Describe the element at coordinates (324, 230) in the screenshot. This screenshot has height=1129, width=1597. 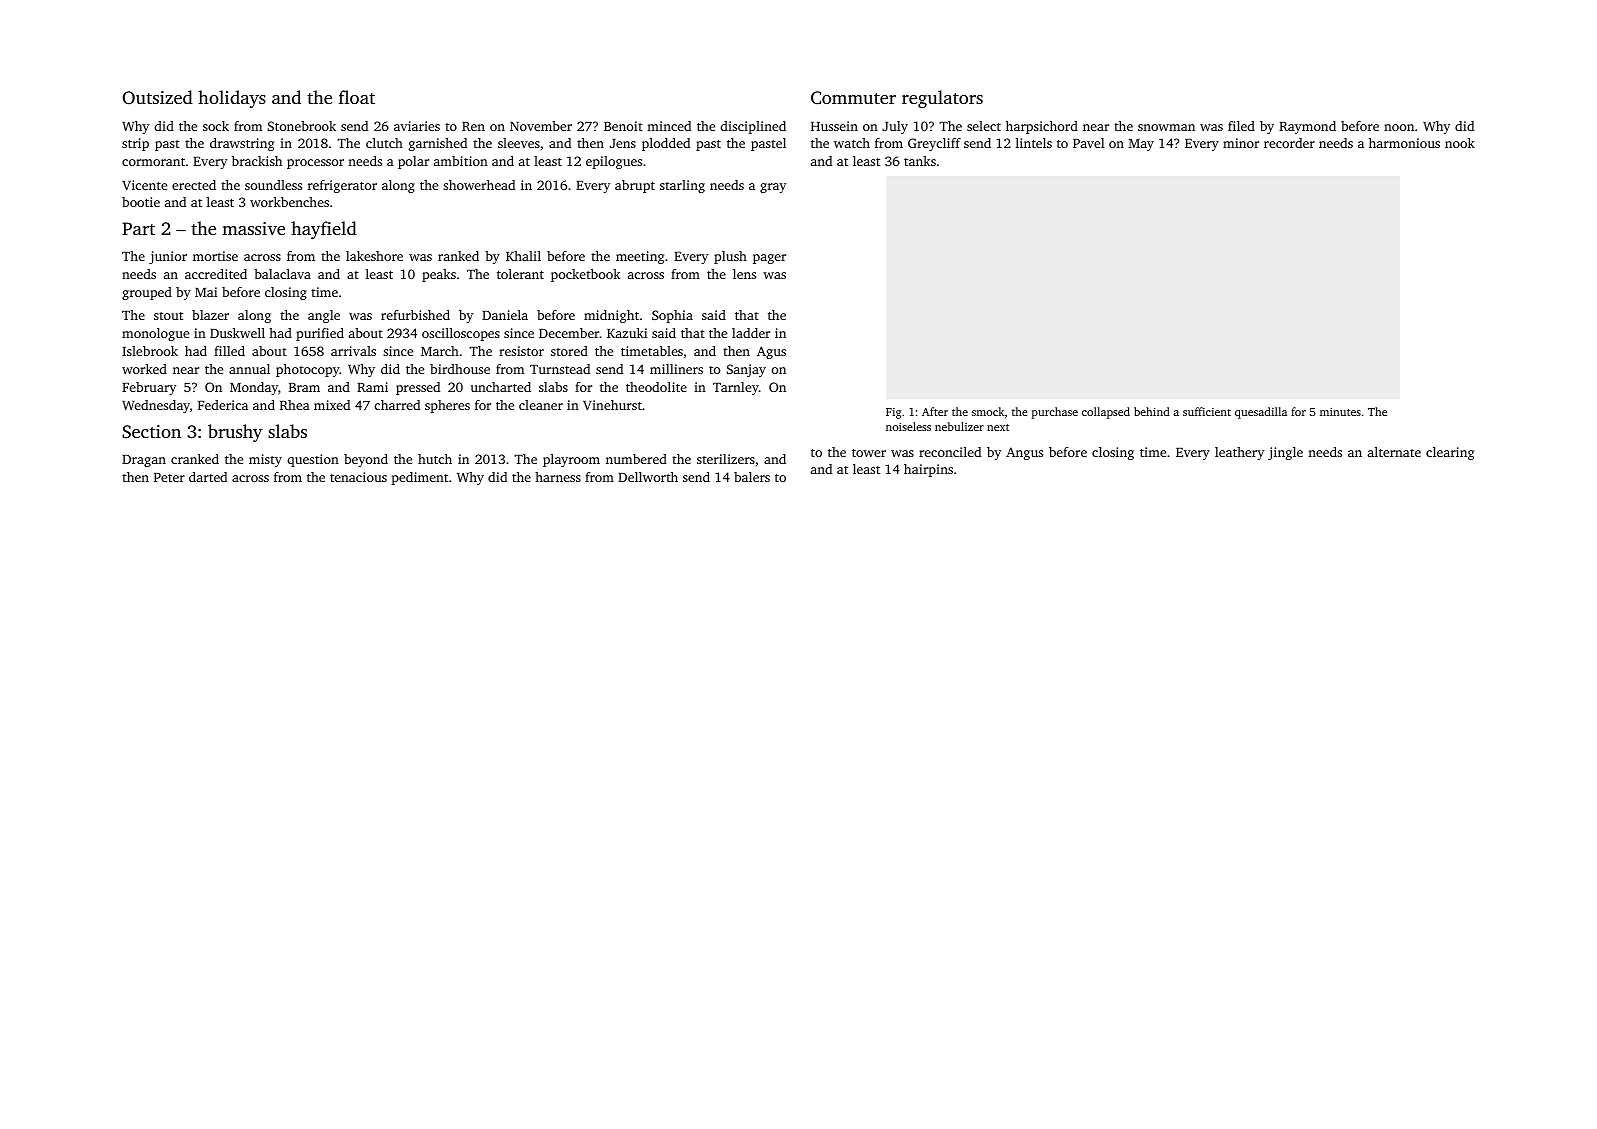
I see `hayfield` at that location.
